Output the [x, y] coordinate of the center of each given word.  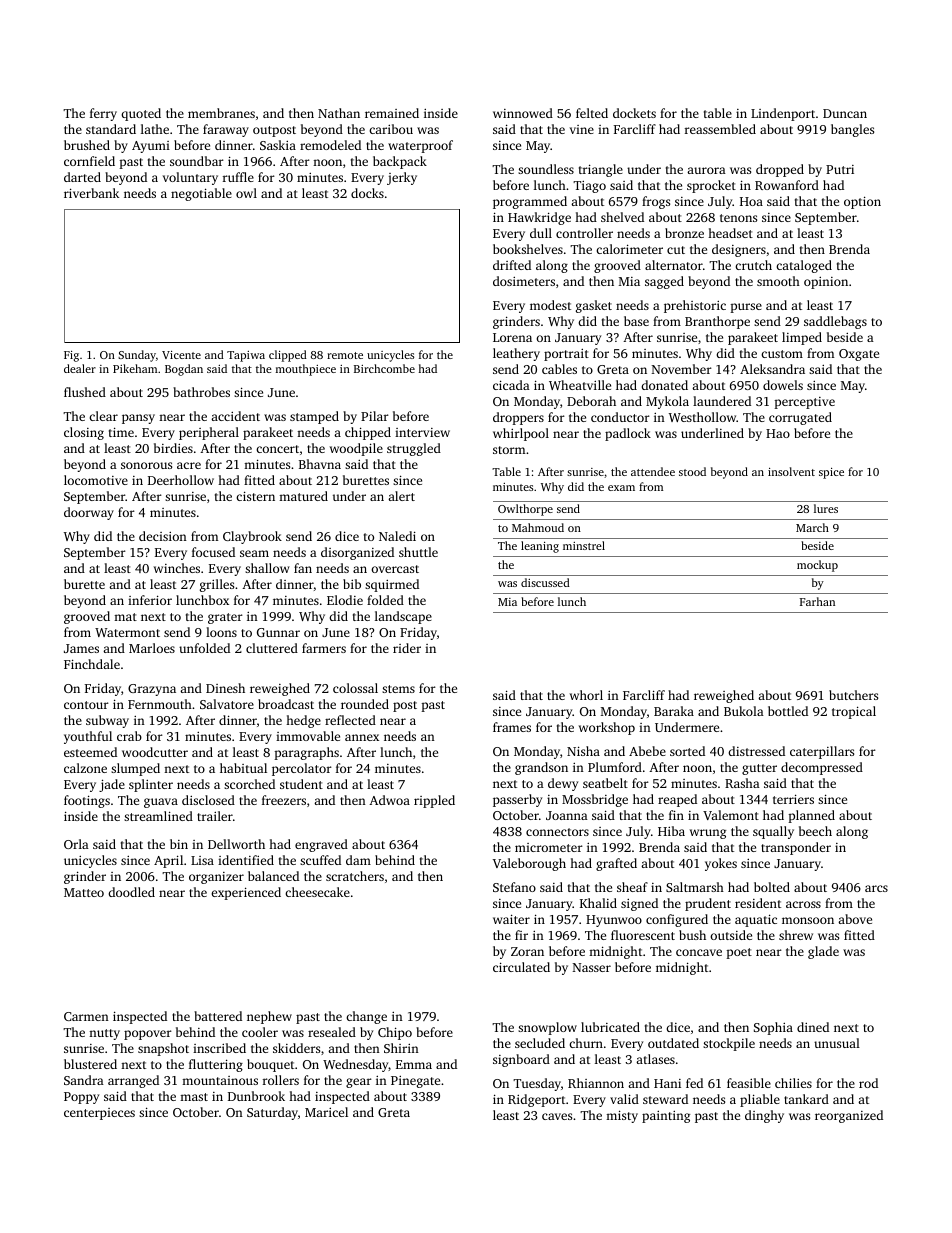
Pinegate [415, 1082]
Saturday [272, 1113]
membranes [221, 113]
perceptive [804, 403]
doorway [89, 513]
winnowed [523, 113]
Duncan [845, 113]
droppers [518, 418]
